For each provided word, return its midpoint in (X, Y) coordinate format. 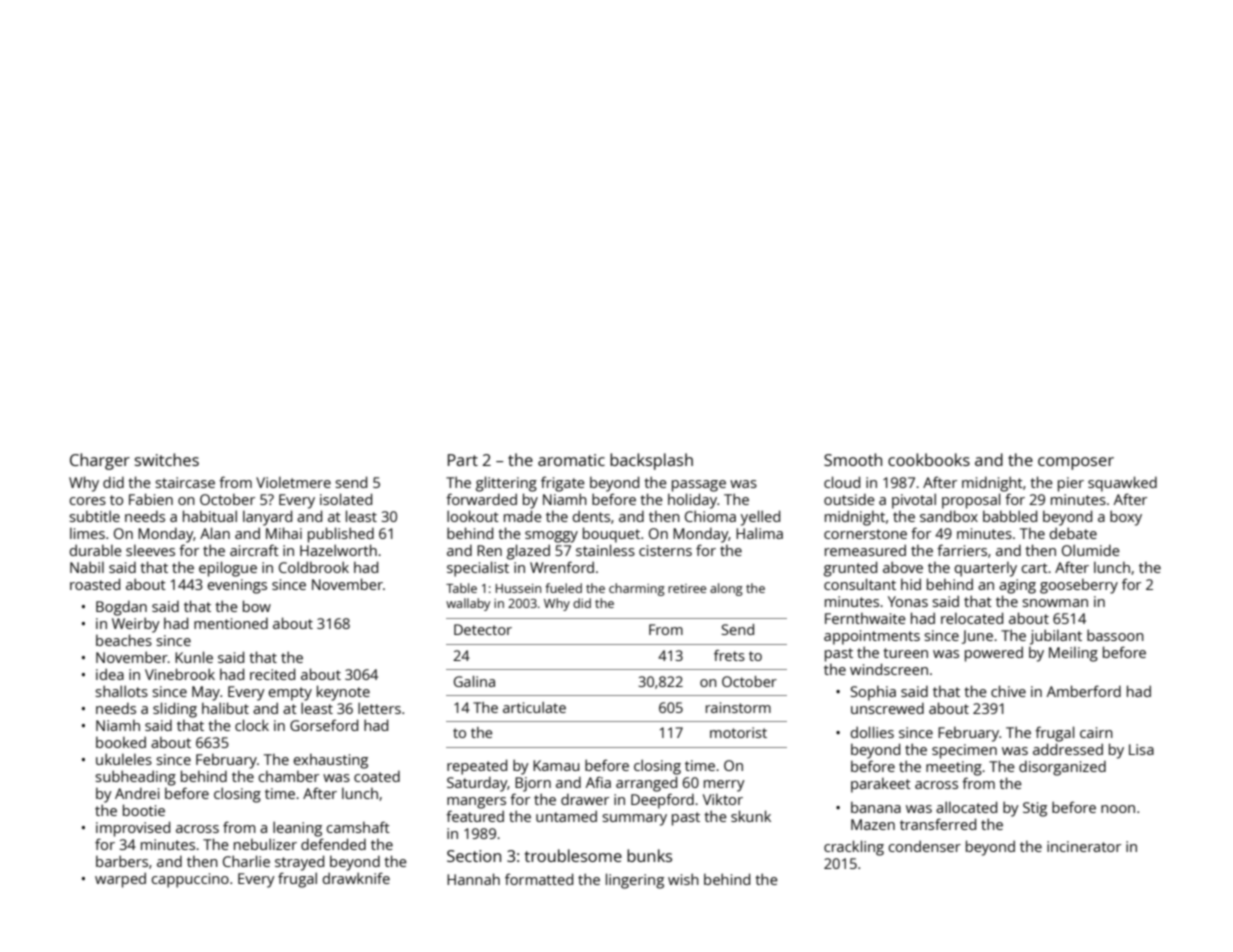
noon (1118, 809)
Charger (100, 461)
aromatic (571, 460)
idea (110, 674)
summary (634, 820)
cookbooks (929, 459)
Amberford (1084, 691)
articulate (534, 707)
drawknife (356, 878)
